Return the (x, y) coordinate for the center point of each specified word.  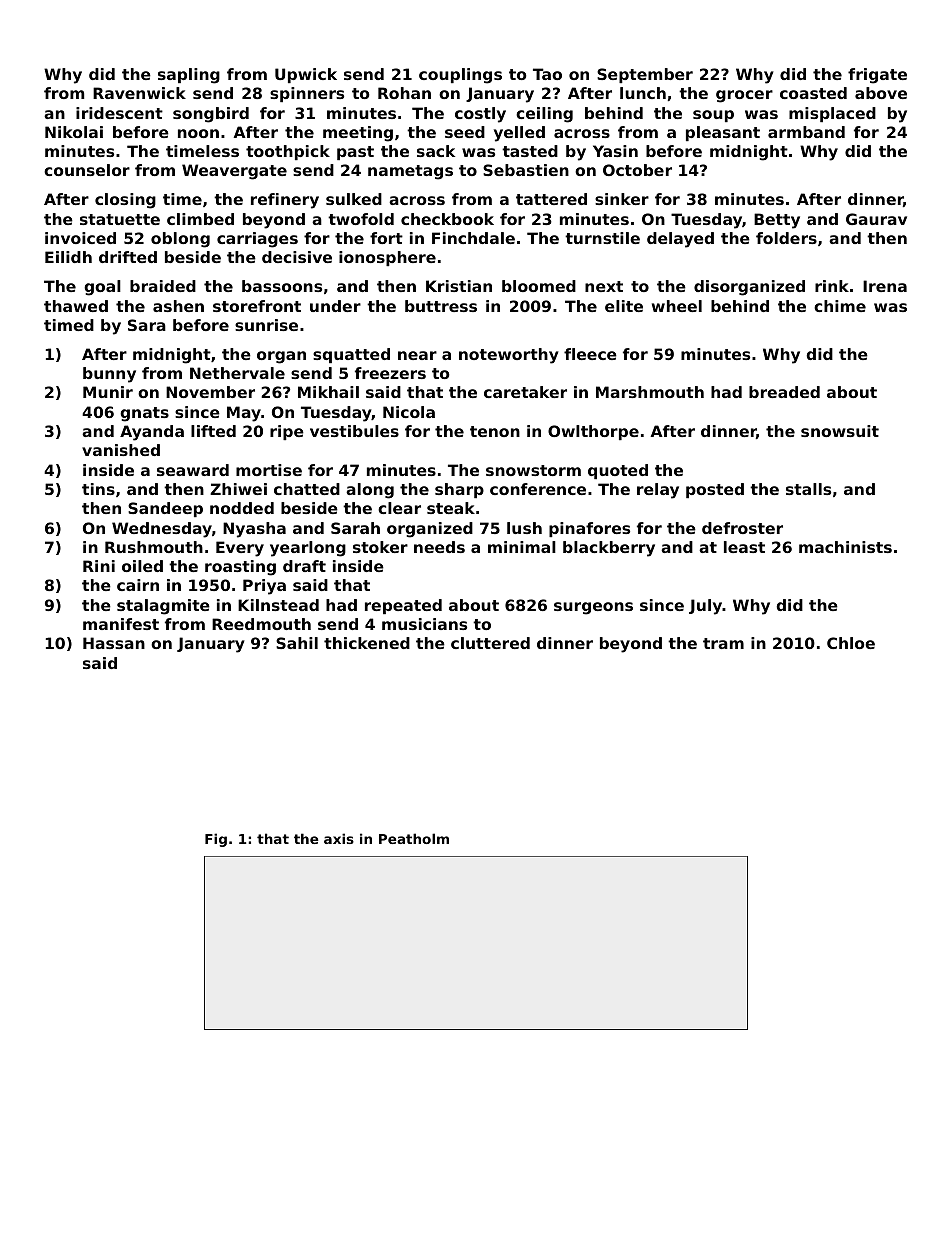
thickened (367, 643)
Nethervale (237, 373)
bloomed (539, 286)
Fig (216, 840)
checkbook (447, 219)
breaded (784, 392)
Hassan (114, 643)
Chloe (851, 643)
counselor (87, 170)
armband (806, 132)
